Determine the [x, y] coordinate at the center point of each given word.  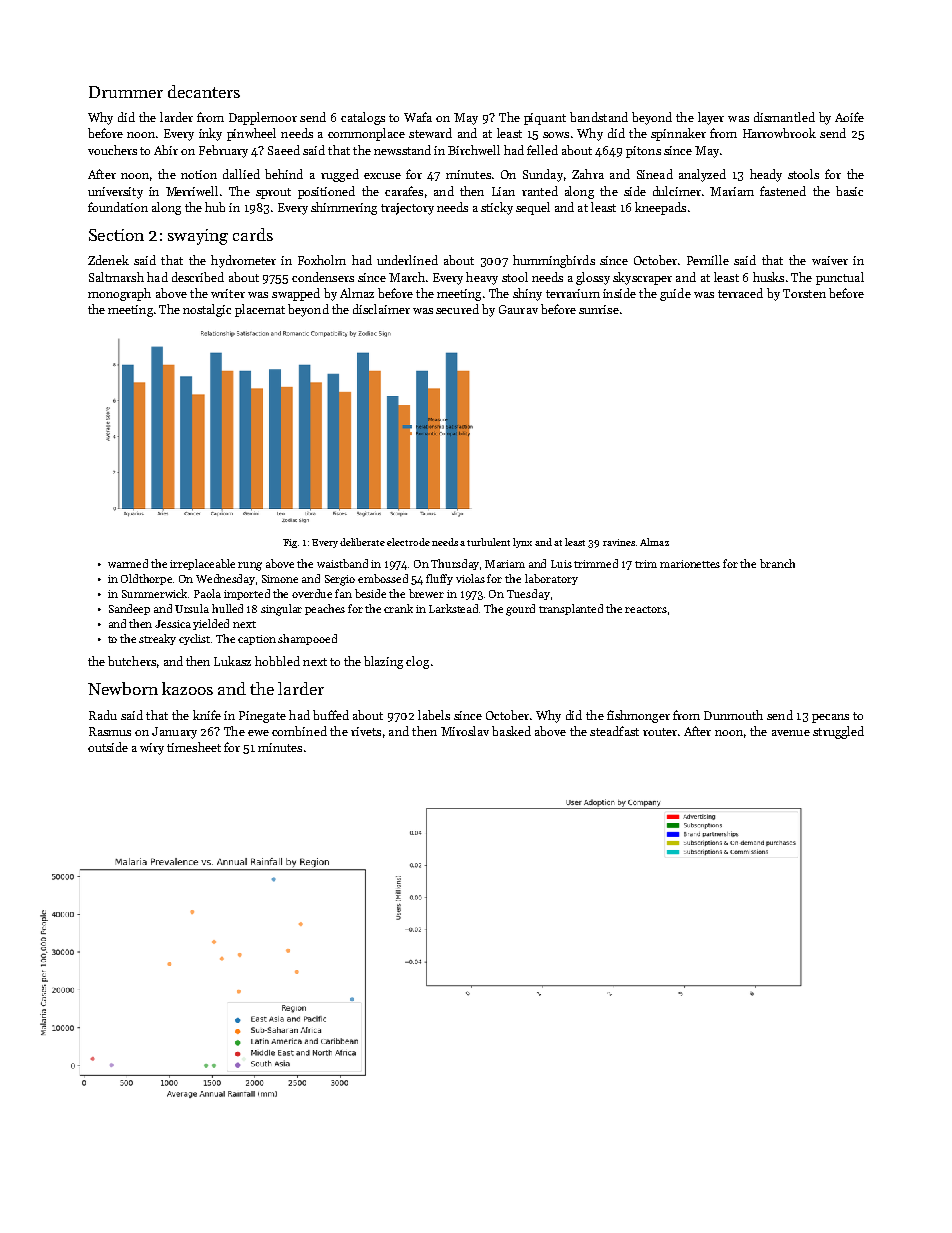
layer [711, 118]
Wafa [418, 117]
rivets [366, 731]
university [115, 193]
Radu [103, 715]
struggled [838, 732]
